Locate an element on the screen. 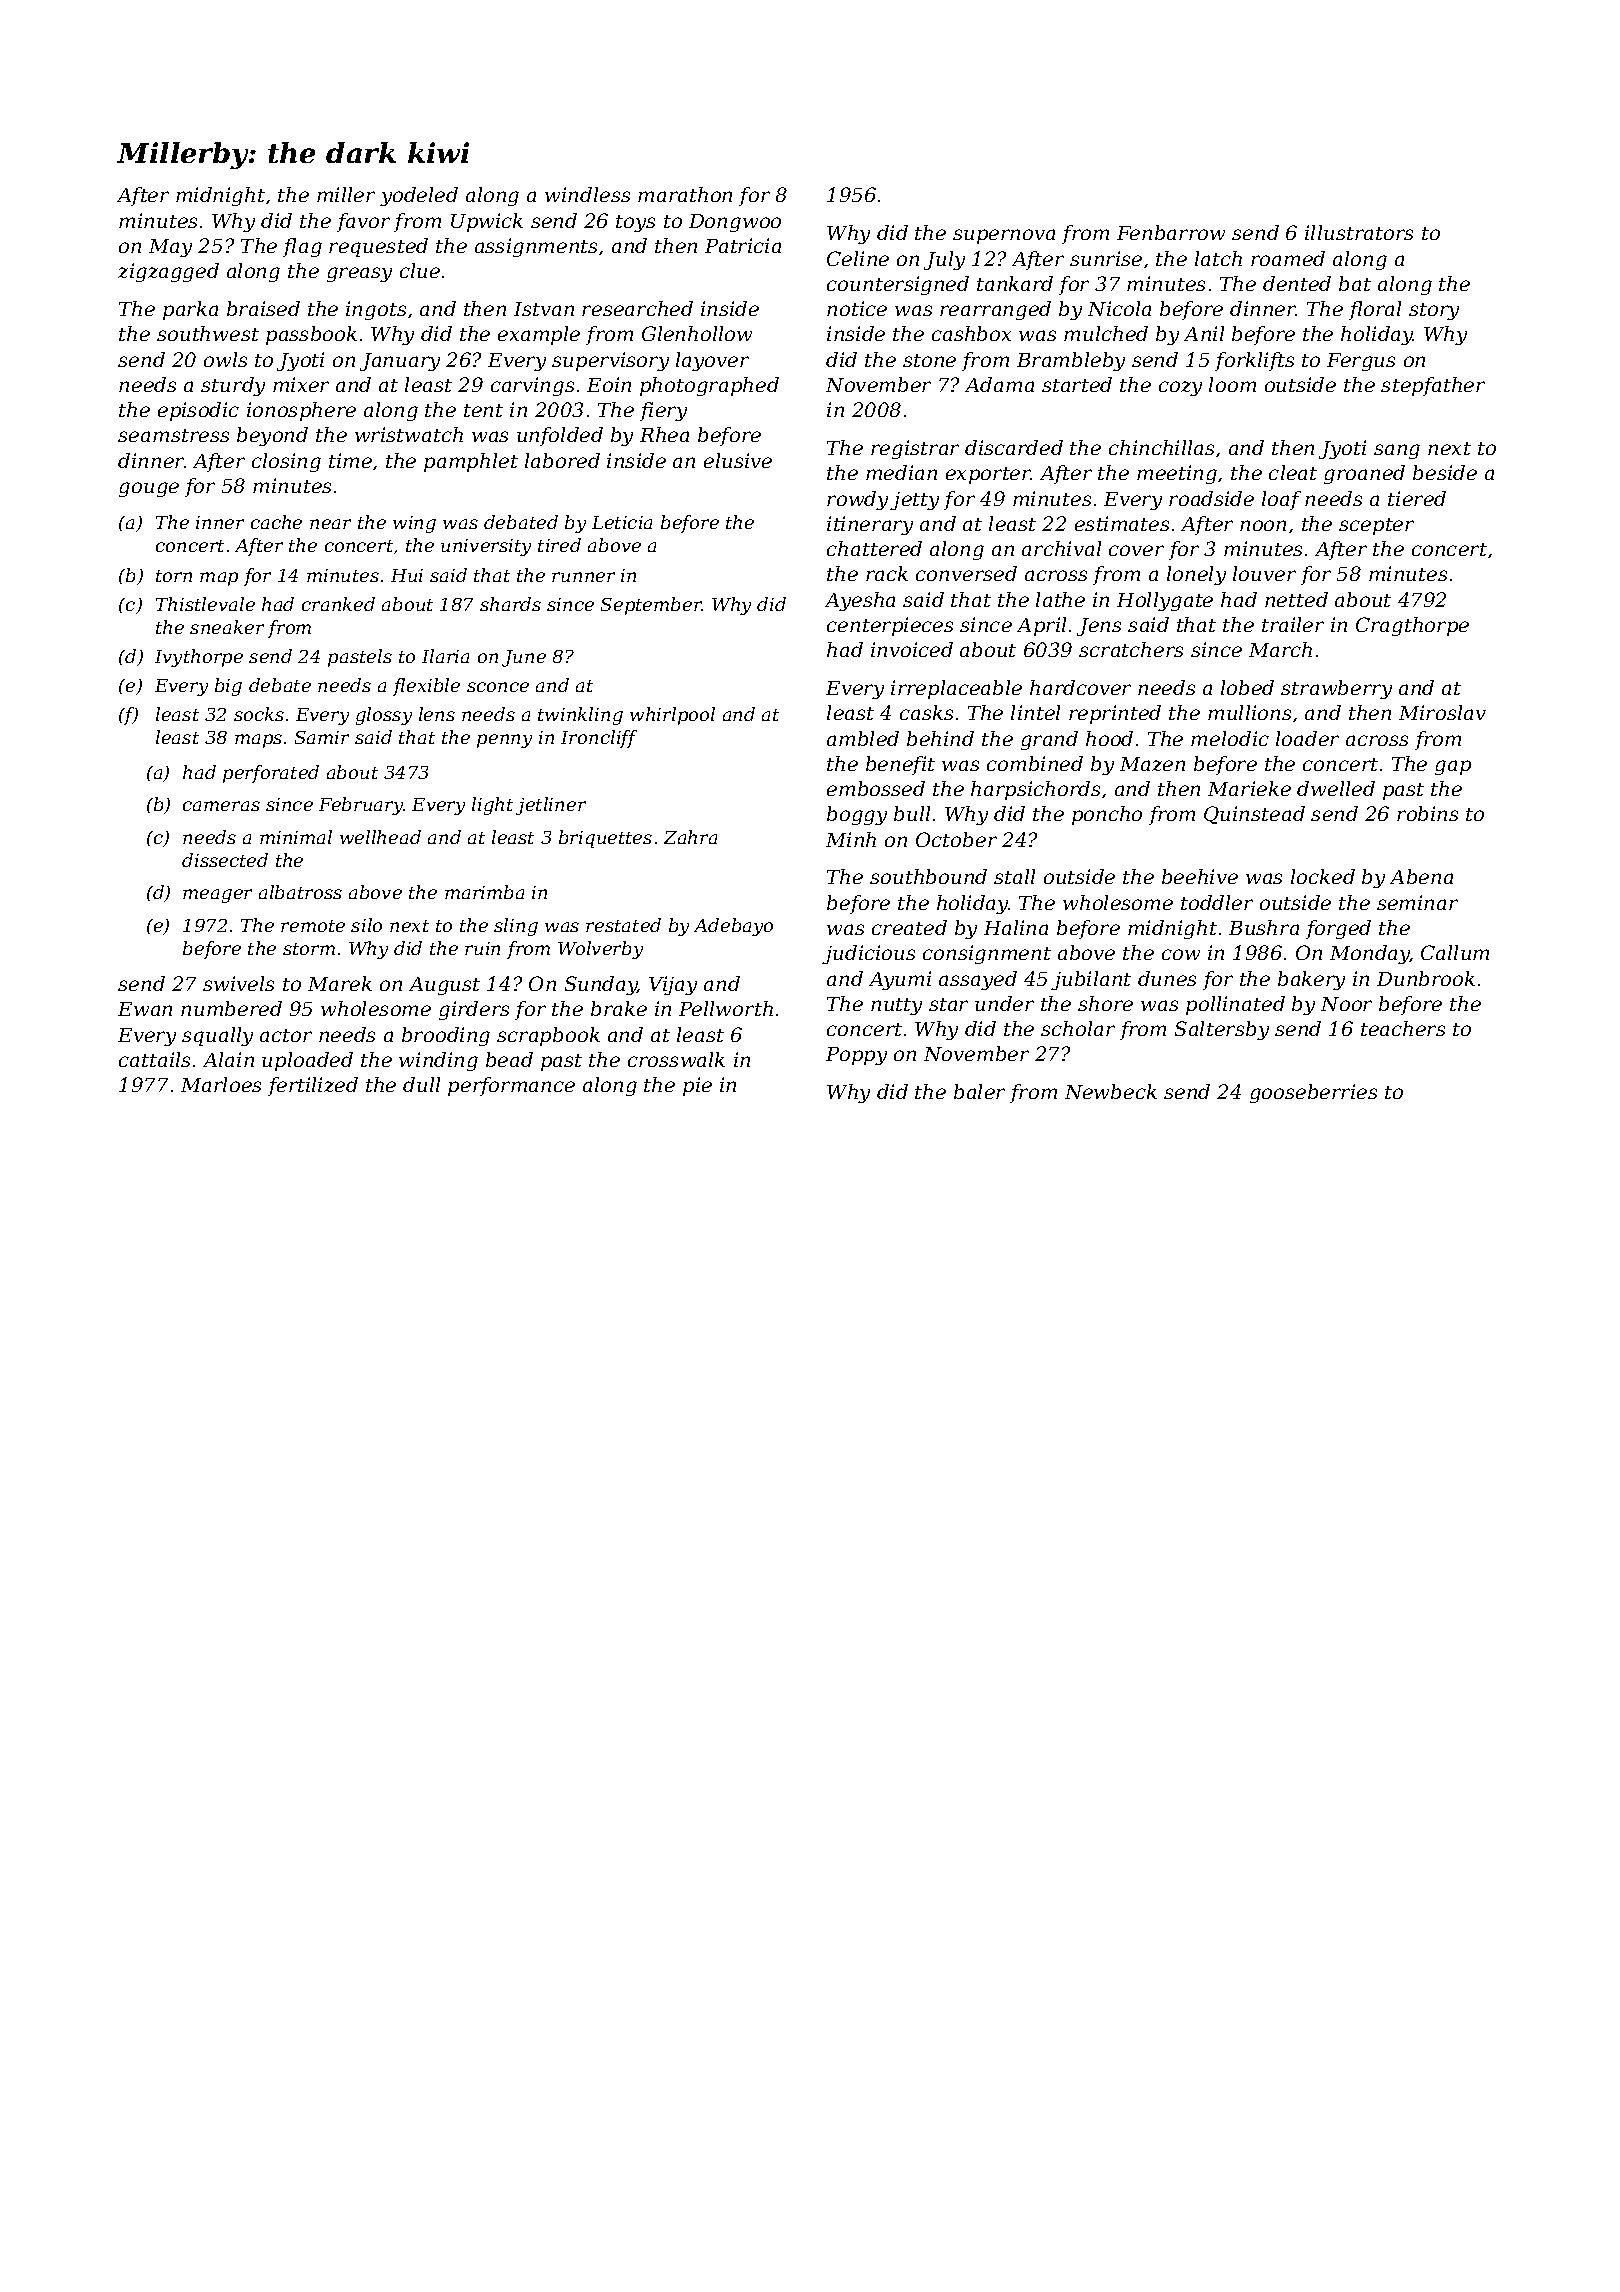 The width and height of the screenshot is (1620, 2292). netted is located at coordinates (1296, 599).
